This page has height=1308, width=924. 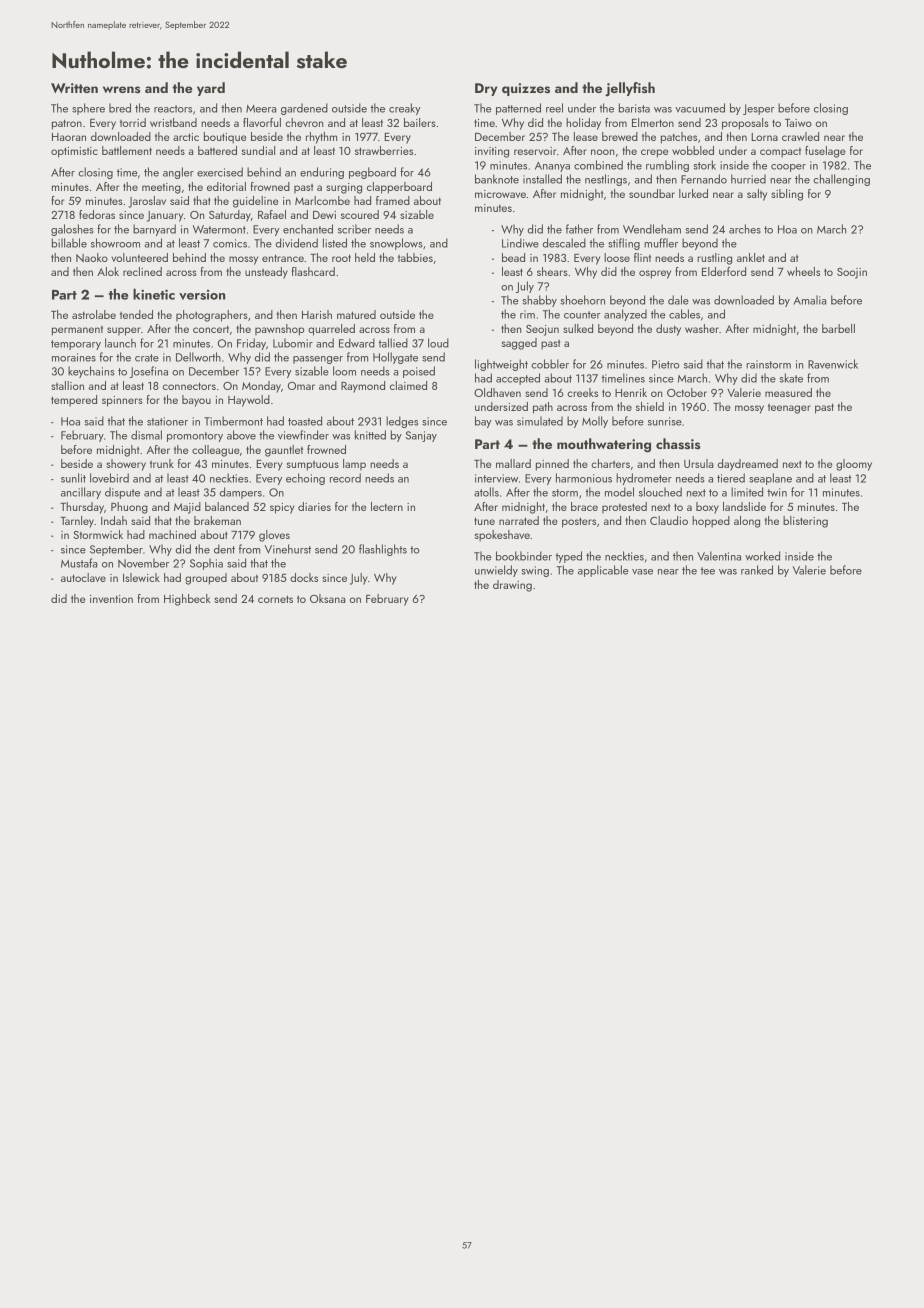 I want to click on autoclave, so click(x=83, y=577).
